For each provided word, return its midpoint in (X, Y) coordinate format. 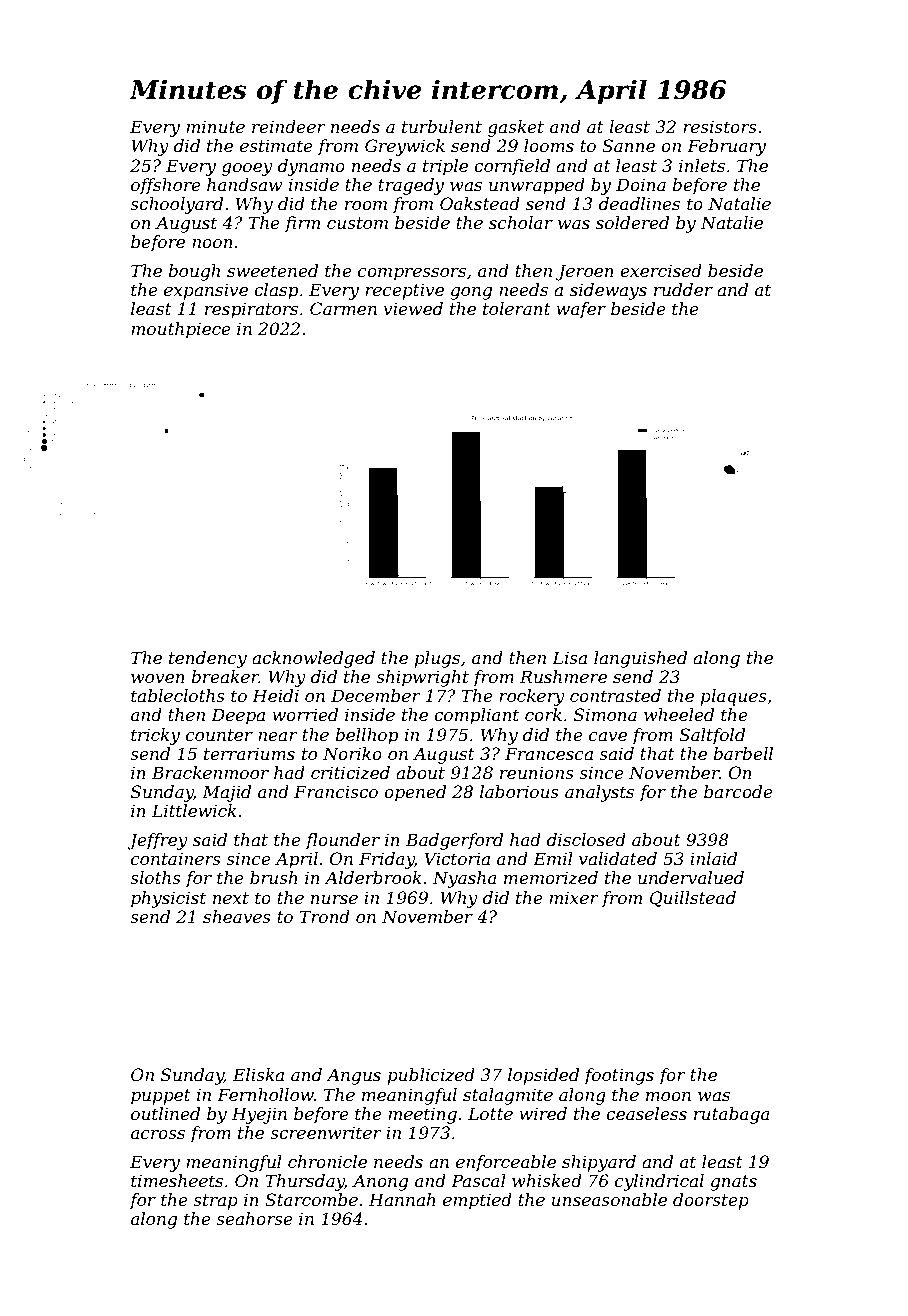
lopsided (543, 1076)
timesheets (177, 1180)
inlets (702, 165)
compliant (476, 716)
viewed (413, 308)
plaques (734, 697)
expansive (206, 291)
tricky (155, 736)
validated (618, 858)
